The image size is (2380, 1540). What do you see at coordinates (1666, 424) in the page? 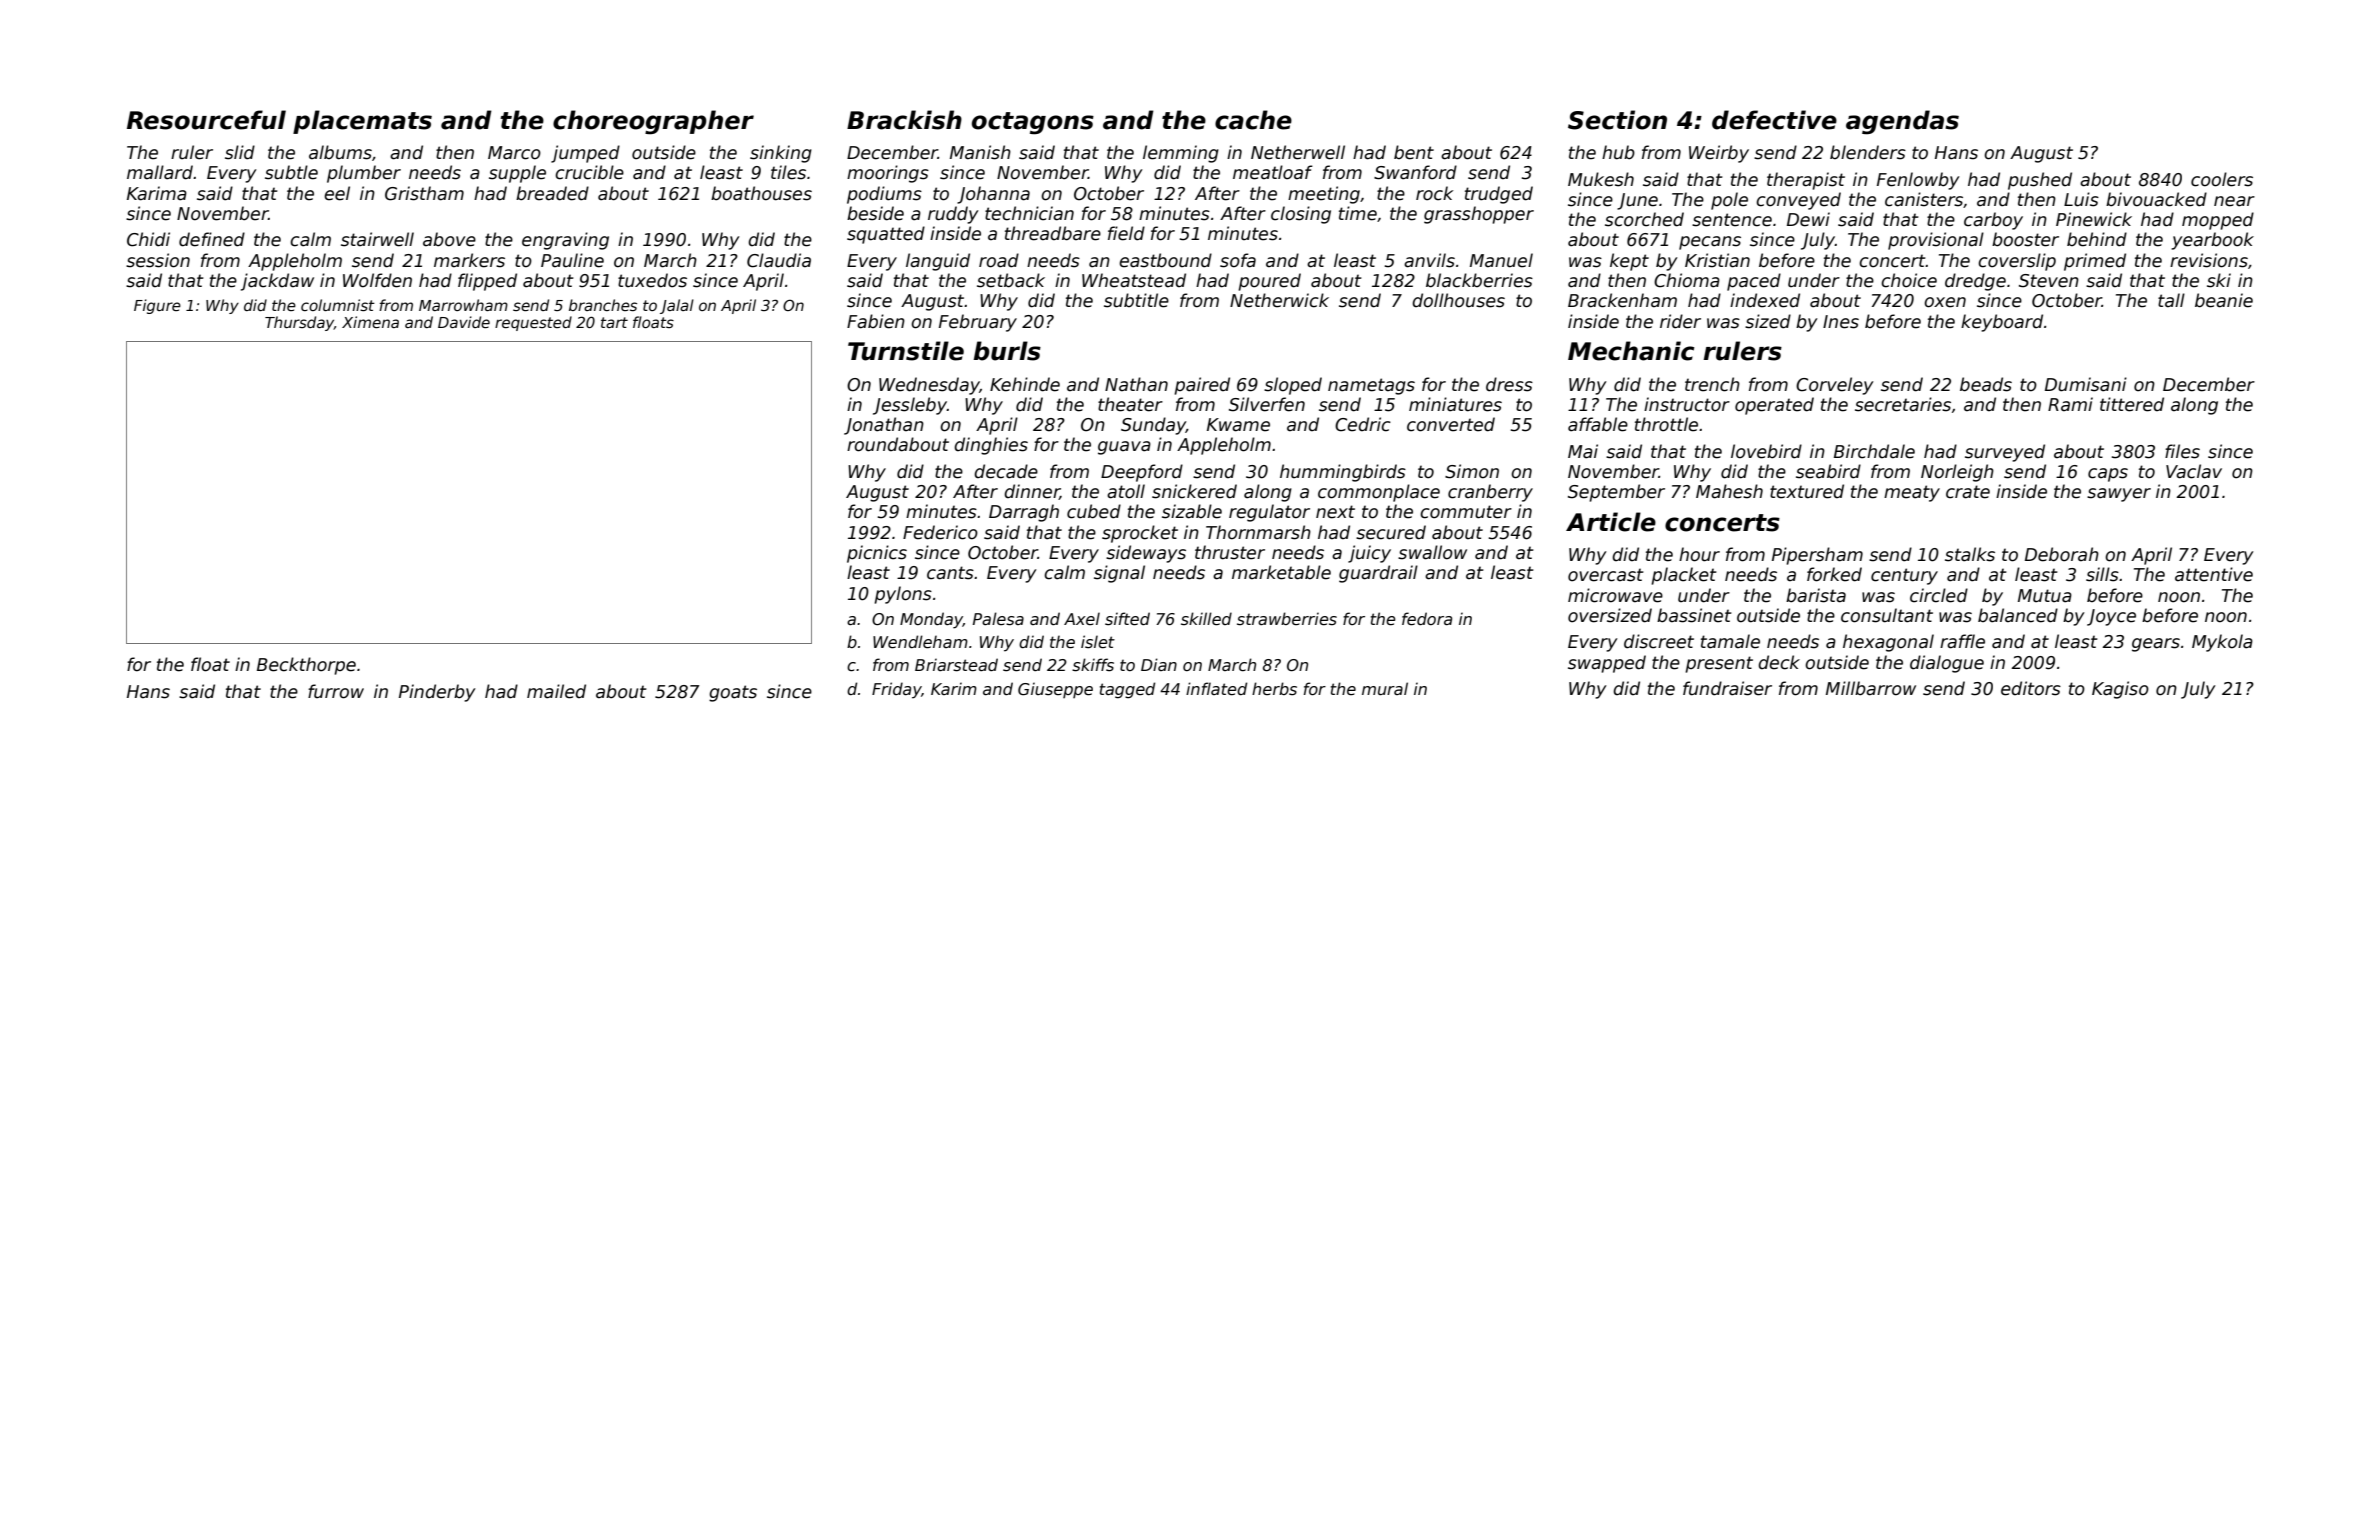
I see `throttle` at bounding box center [1666, 424].
